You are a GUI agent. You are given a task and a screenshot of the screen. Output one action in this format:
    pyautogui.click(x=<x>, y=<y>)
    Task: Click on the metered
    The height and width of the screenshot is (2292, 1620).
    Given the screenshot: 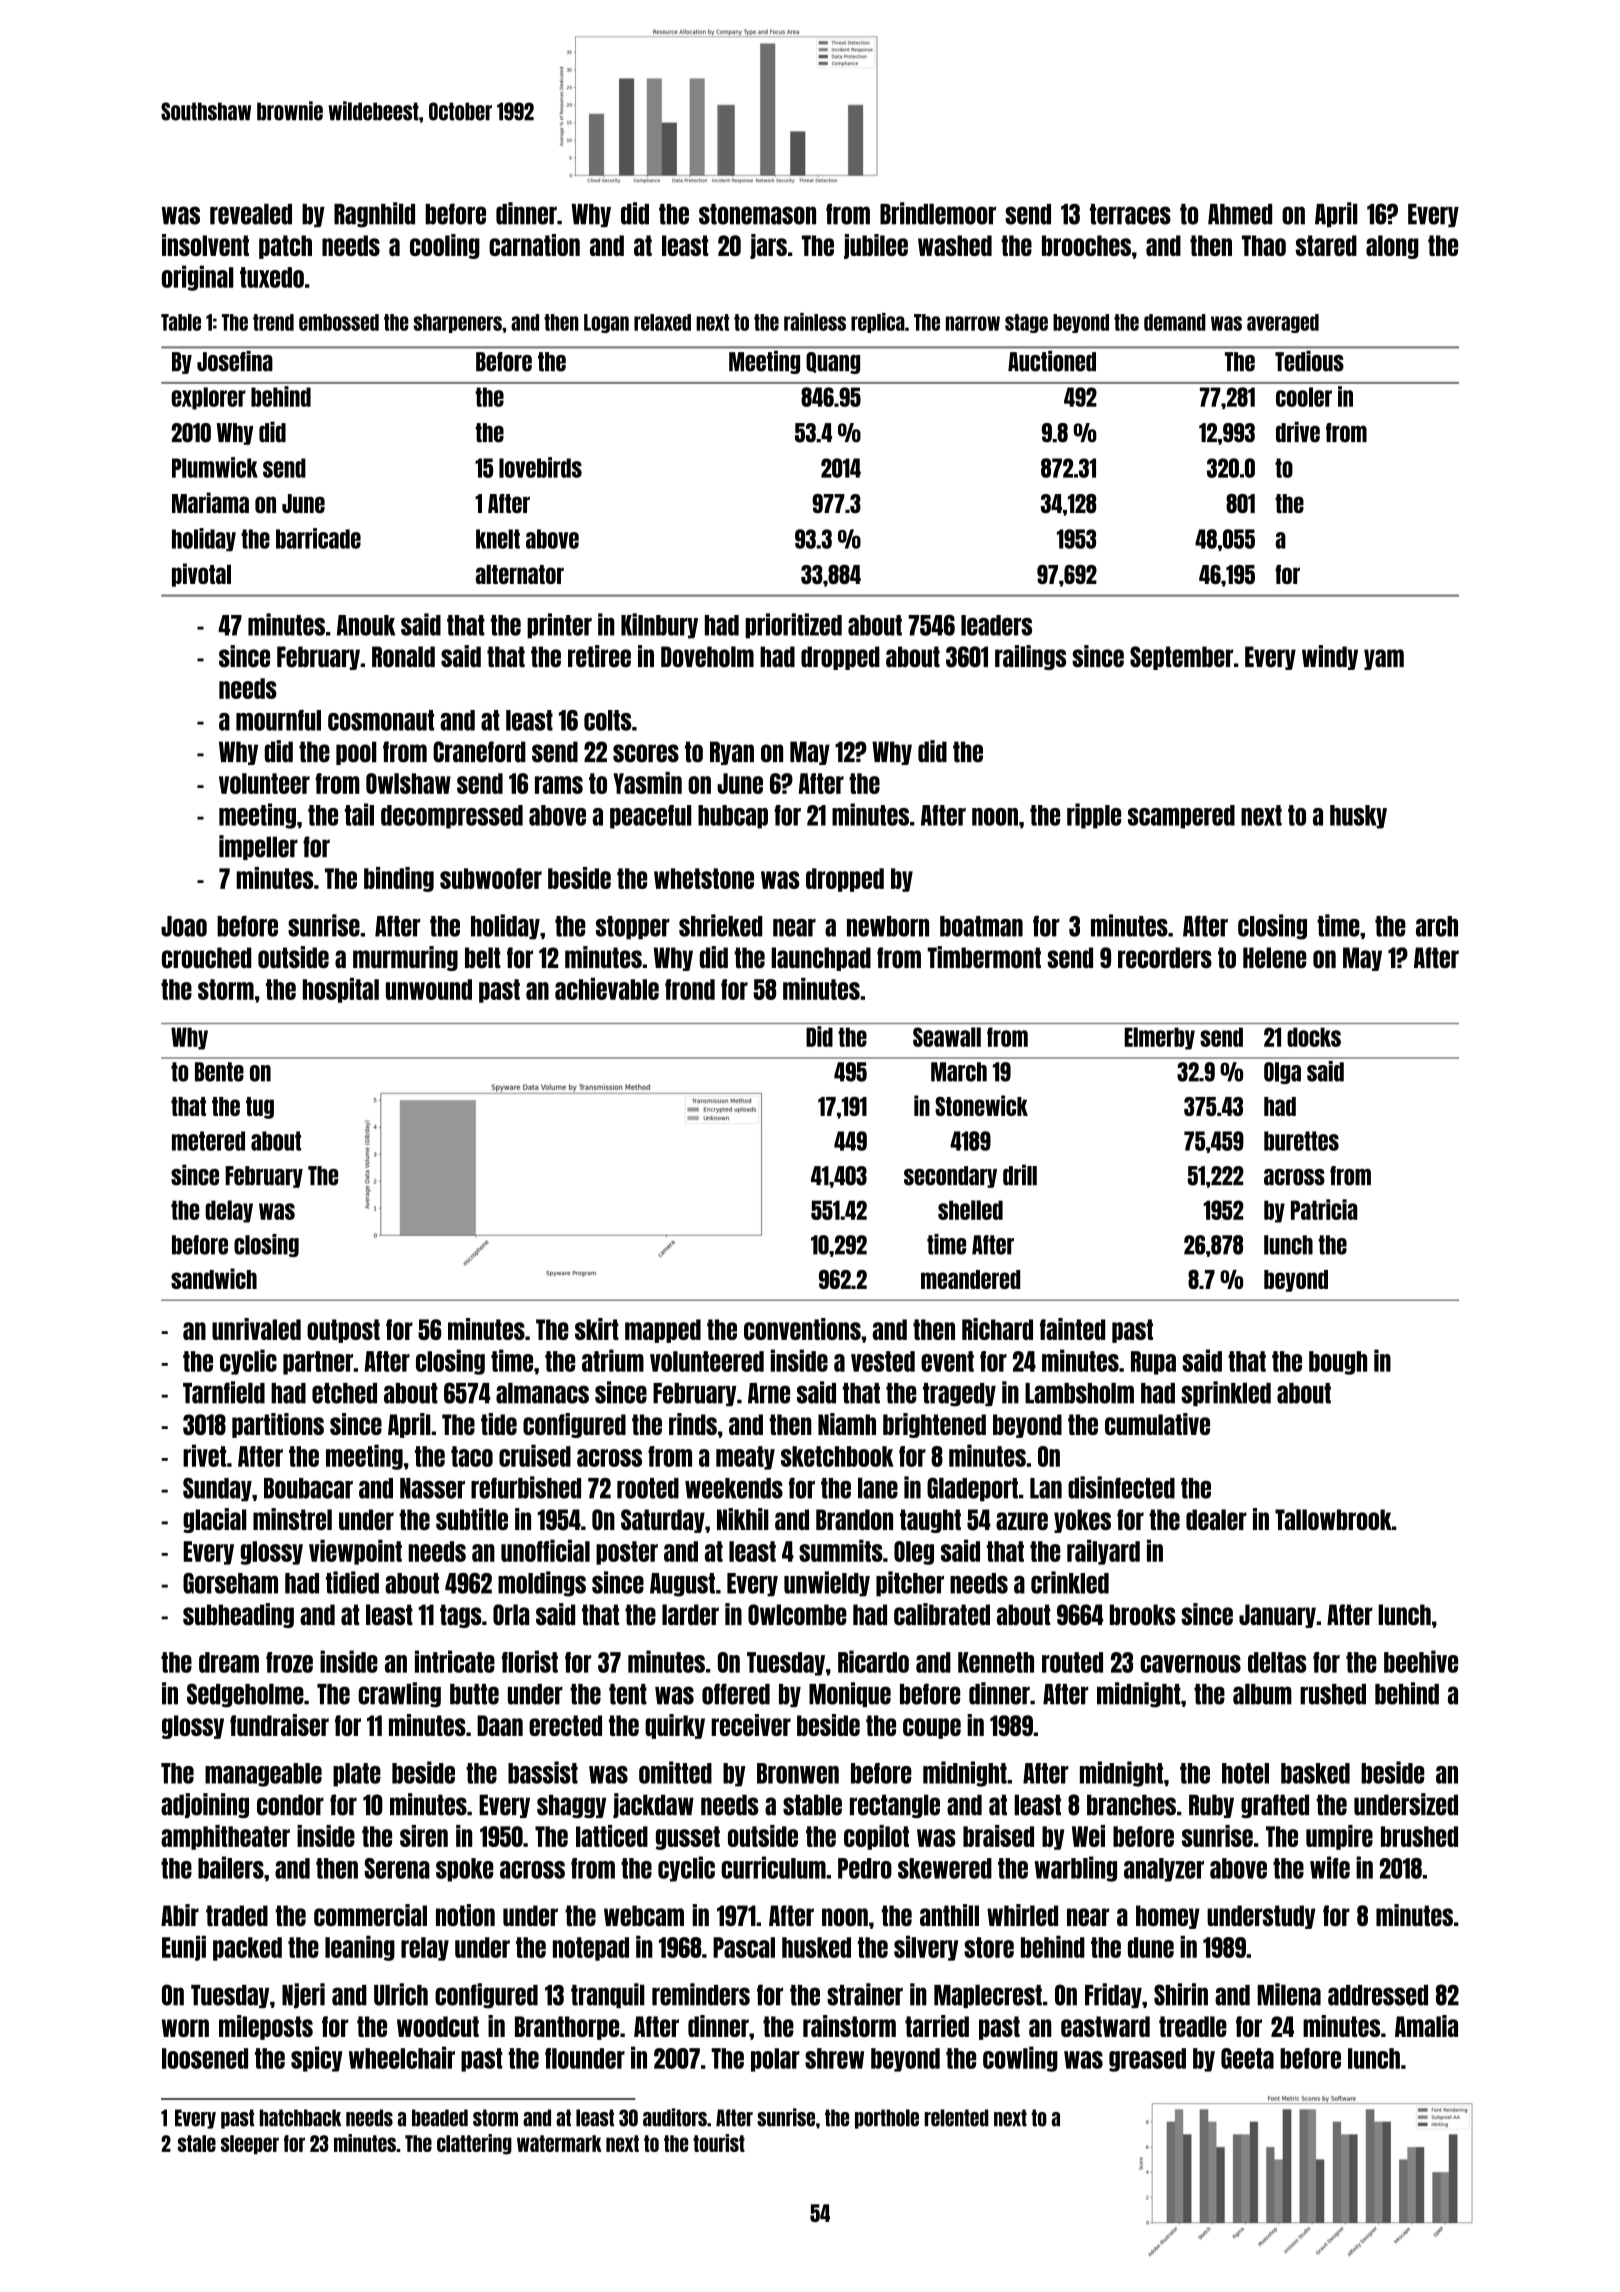 What is the action you would take?
    pyautogui.click(x=208, y=1141)
